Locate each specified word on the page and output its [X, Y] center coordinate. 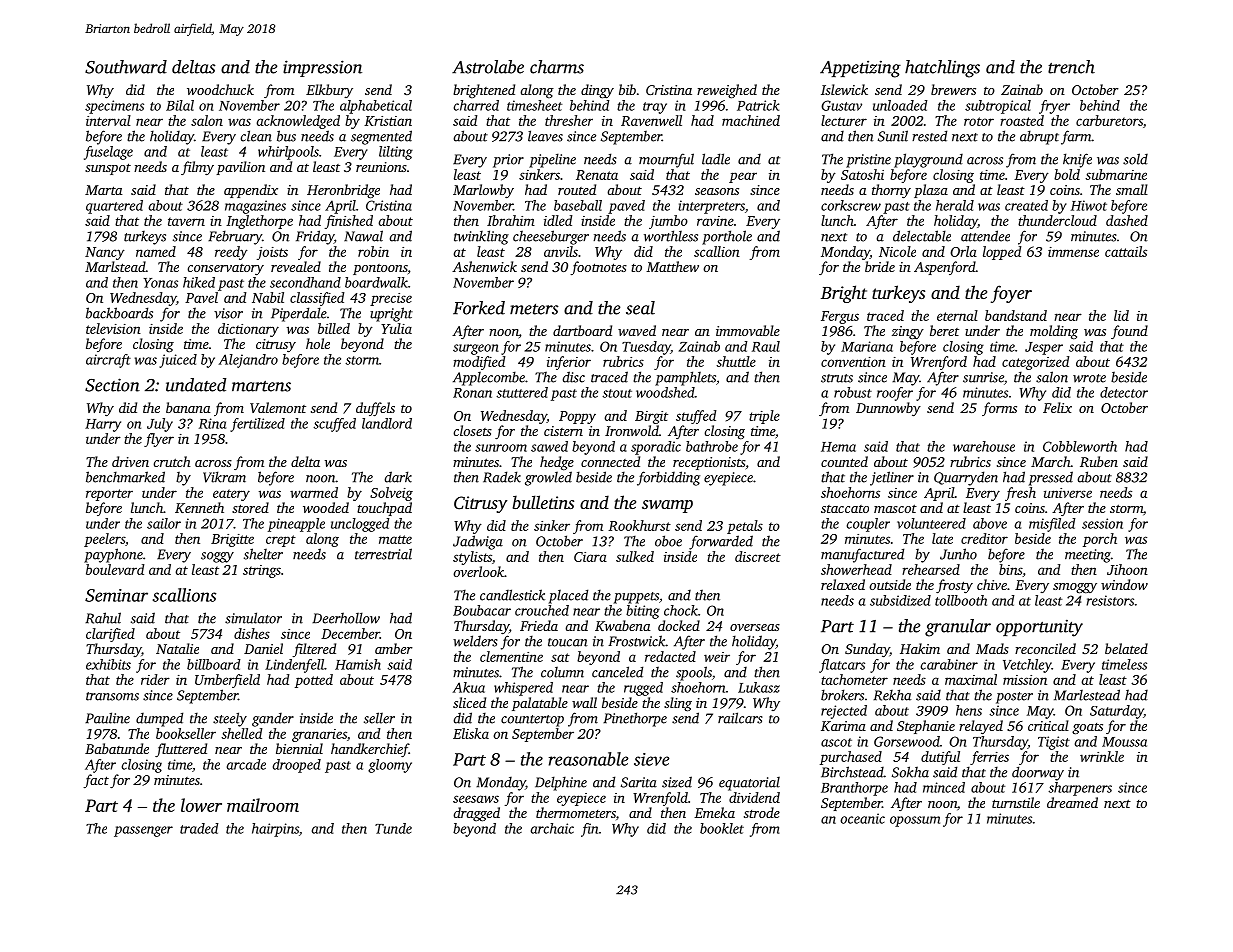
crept [281, 541]
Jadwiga [478, 542]
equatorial [749, 784]
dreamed [1072, 802]
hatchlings [942, 69]
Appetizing [860, 69]
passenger [143, 831]
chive [992, 584]
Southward [126, 67]
